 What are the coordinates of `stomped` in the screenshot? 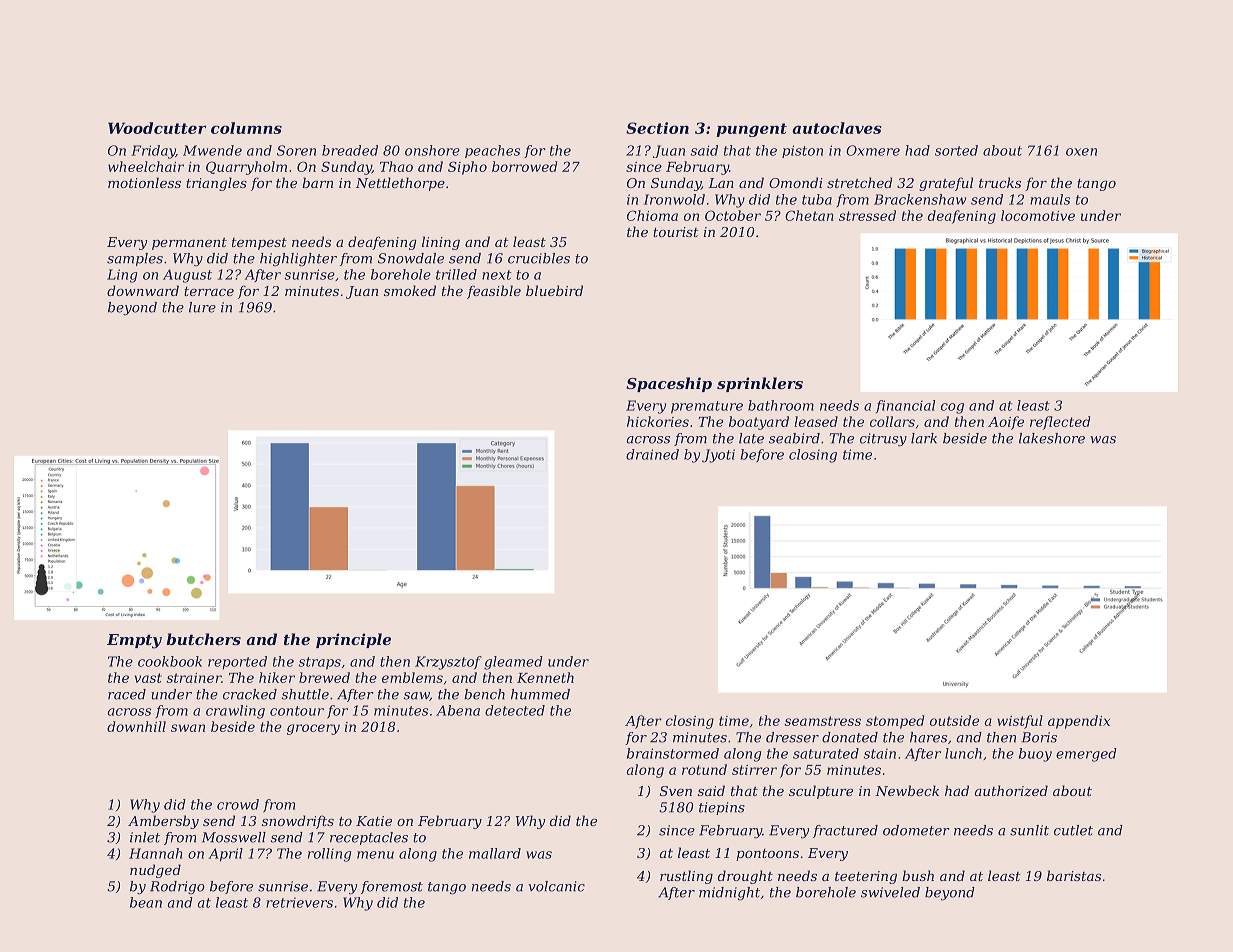 It's located at (895, 722).
